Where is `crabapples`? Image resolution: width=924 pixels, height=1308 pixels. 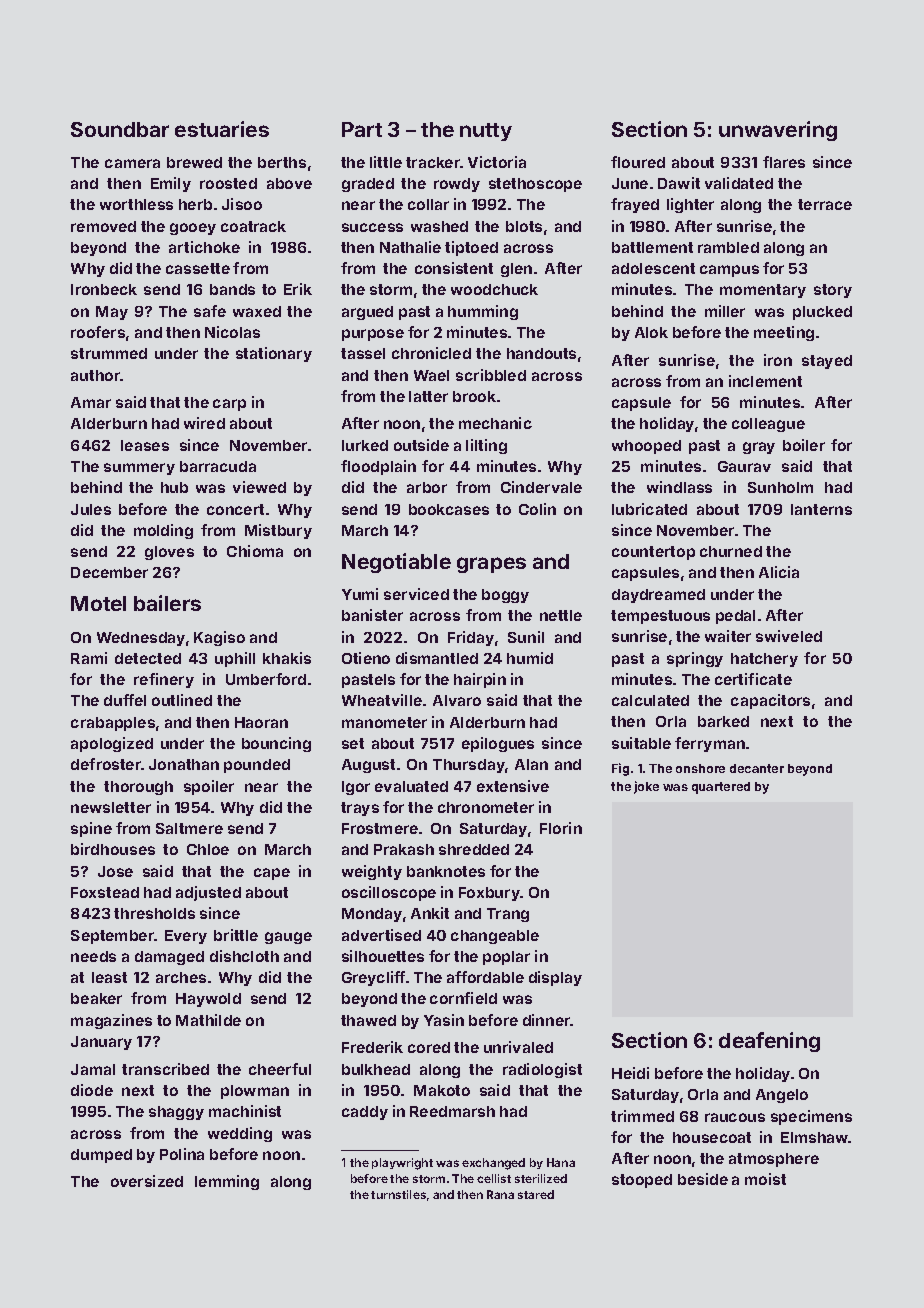
crabapples is located at coordinates (113, 724).
